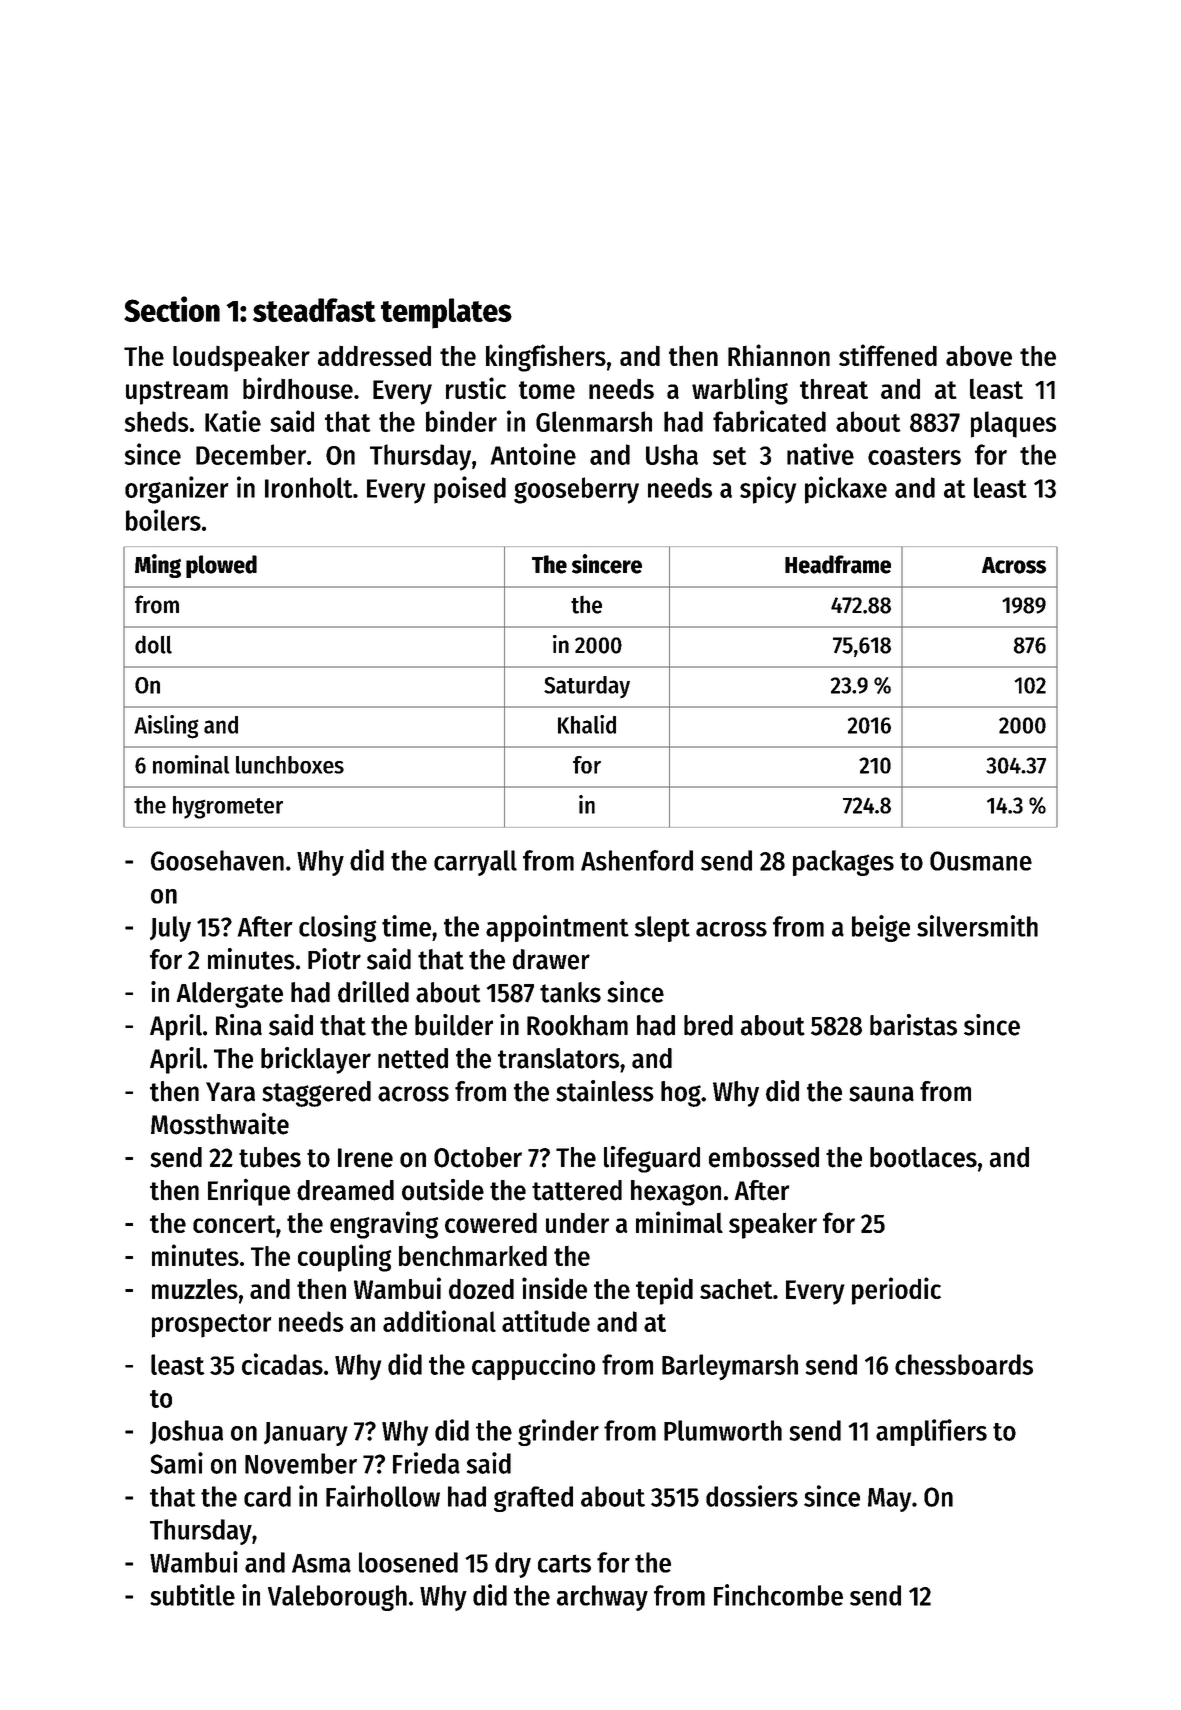 This screenshot has height=1710, width=1181. What do you see at coordinates (923, 1157) in the screenshot?
I see `bootlaces` at bounding box center [923, 1157].
